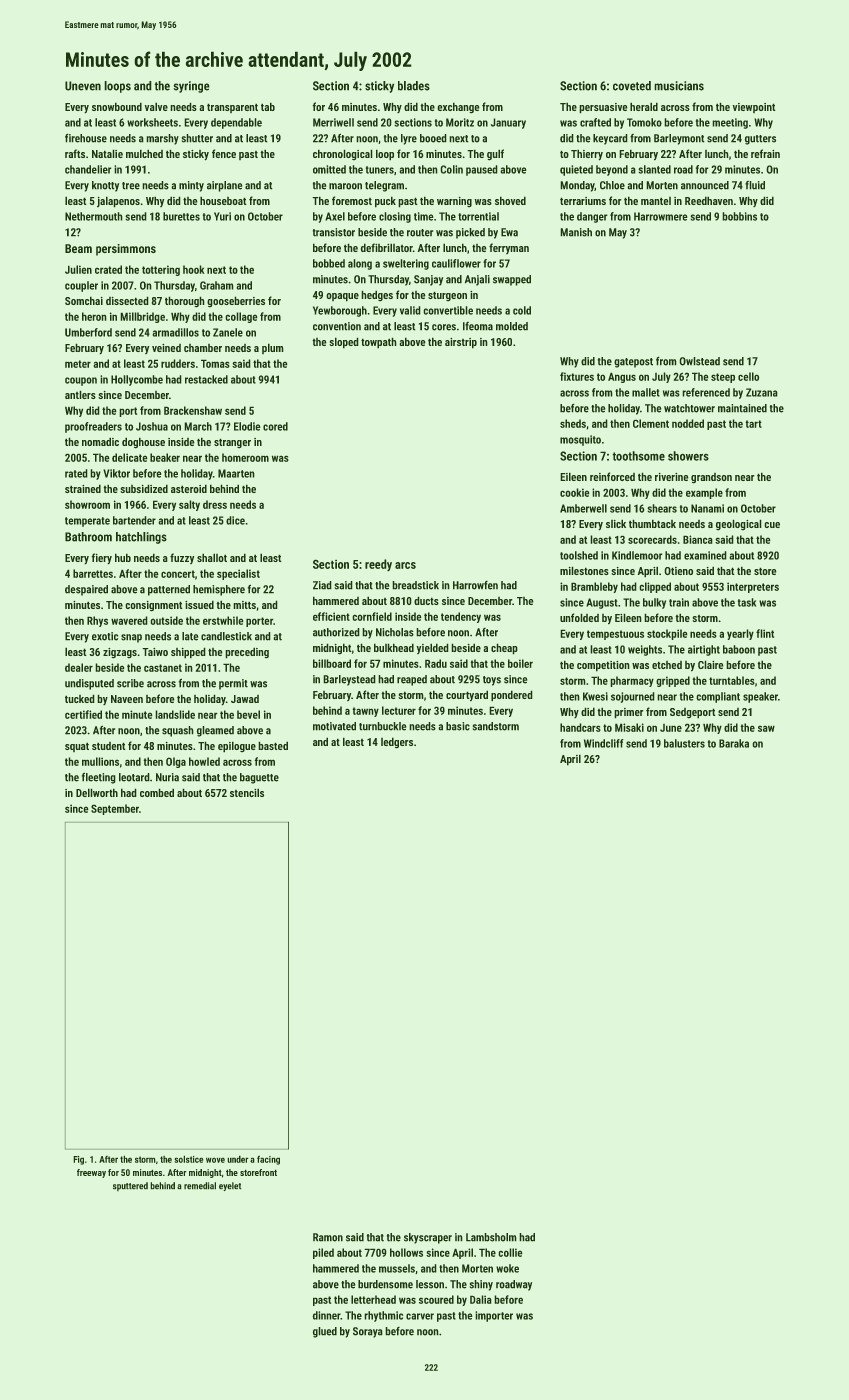 The height and width of the document is (1400, 849). What do you see at coordinates (510, 1252) in the document?
I see `collie` at bounding box center [510, 1252].
